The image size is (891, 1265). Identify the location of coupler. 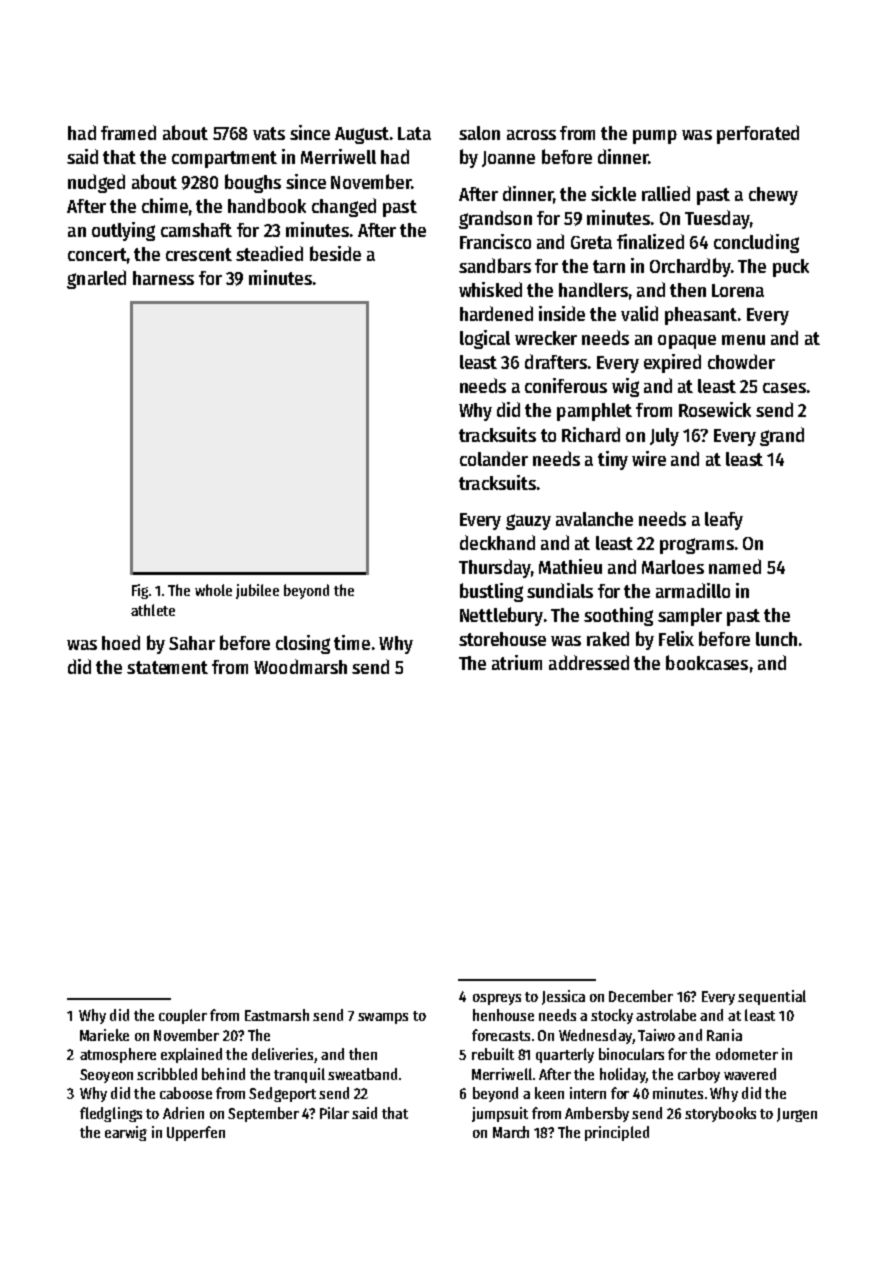
(183, 1016).
